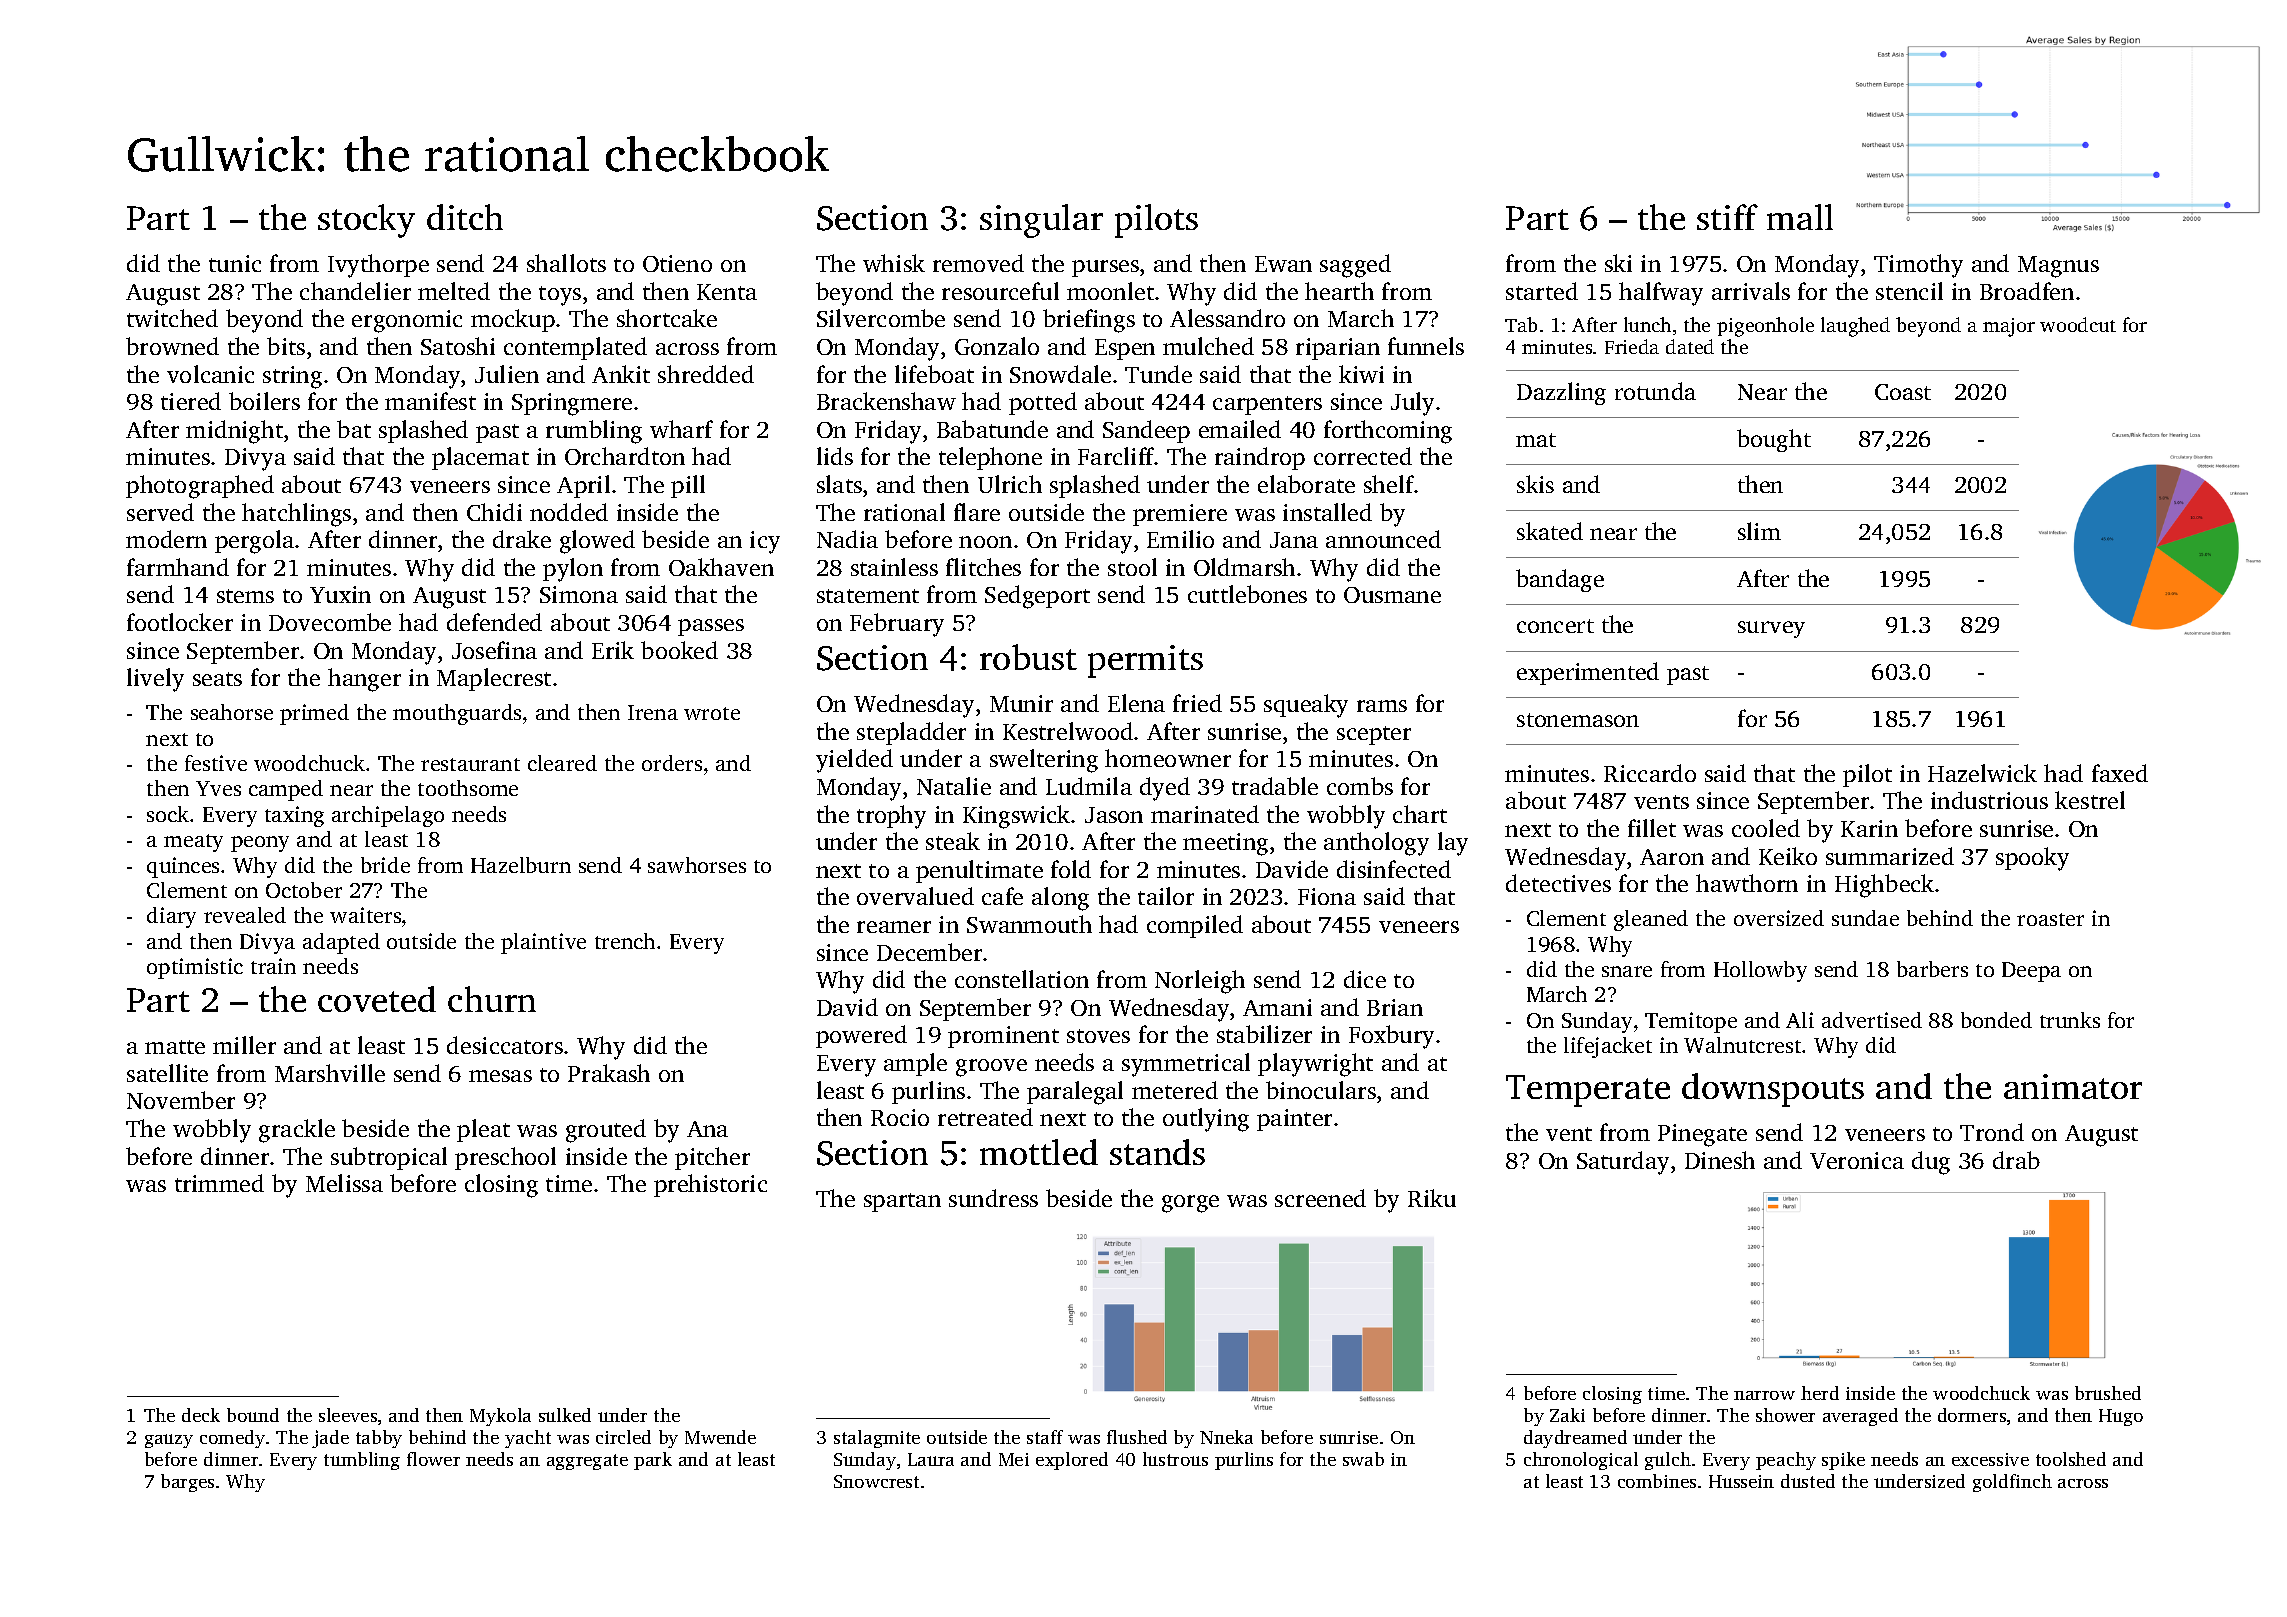 The height and width of the document is (1617, 2287). What do you see at coordinates (433, 1459) in the document?
I see `flower` at bounding box center [433, 1459].
